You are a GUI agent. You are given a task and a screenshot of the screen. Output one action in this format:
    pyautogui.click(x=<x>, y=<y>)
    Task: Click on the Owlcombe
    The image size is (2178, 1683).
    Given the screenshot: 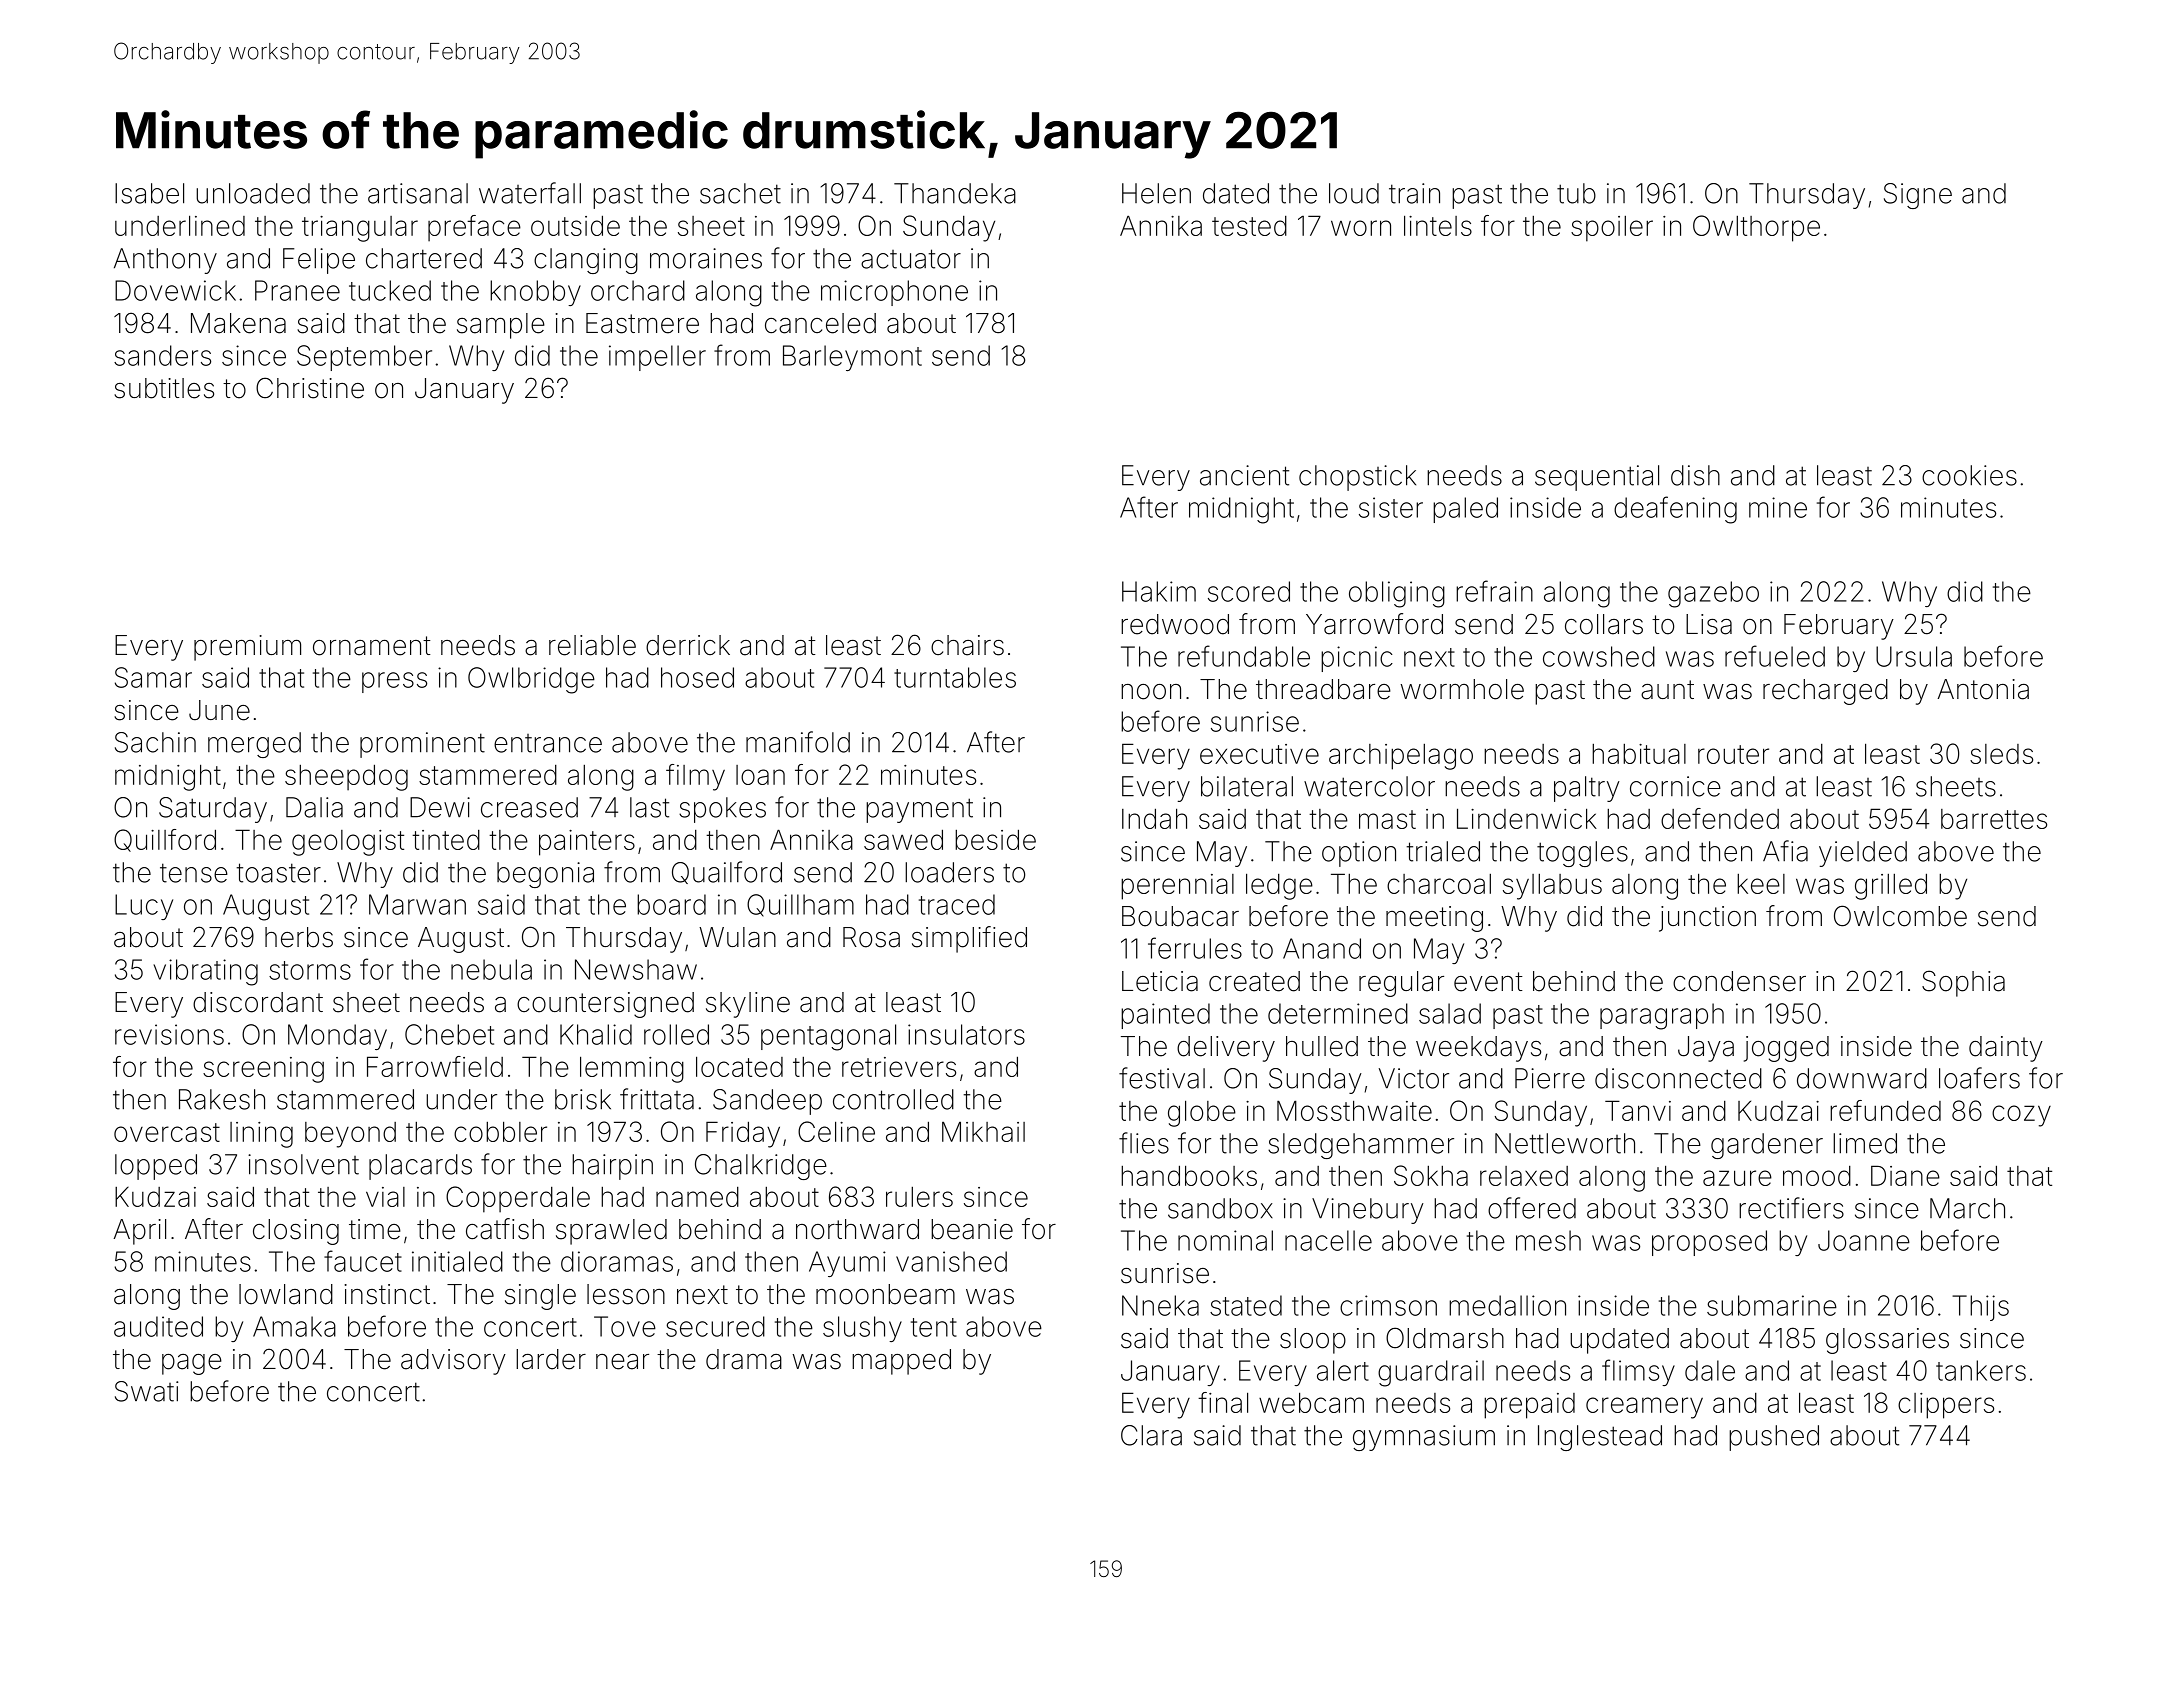 What is the action you would take?
    pyautogui.click(x=1900, y=916)
